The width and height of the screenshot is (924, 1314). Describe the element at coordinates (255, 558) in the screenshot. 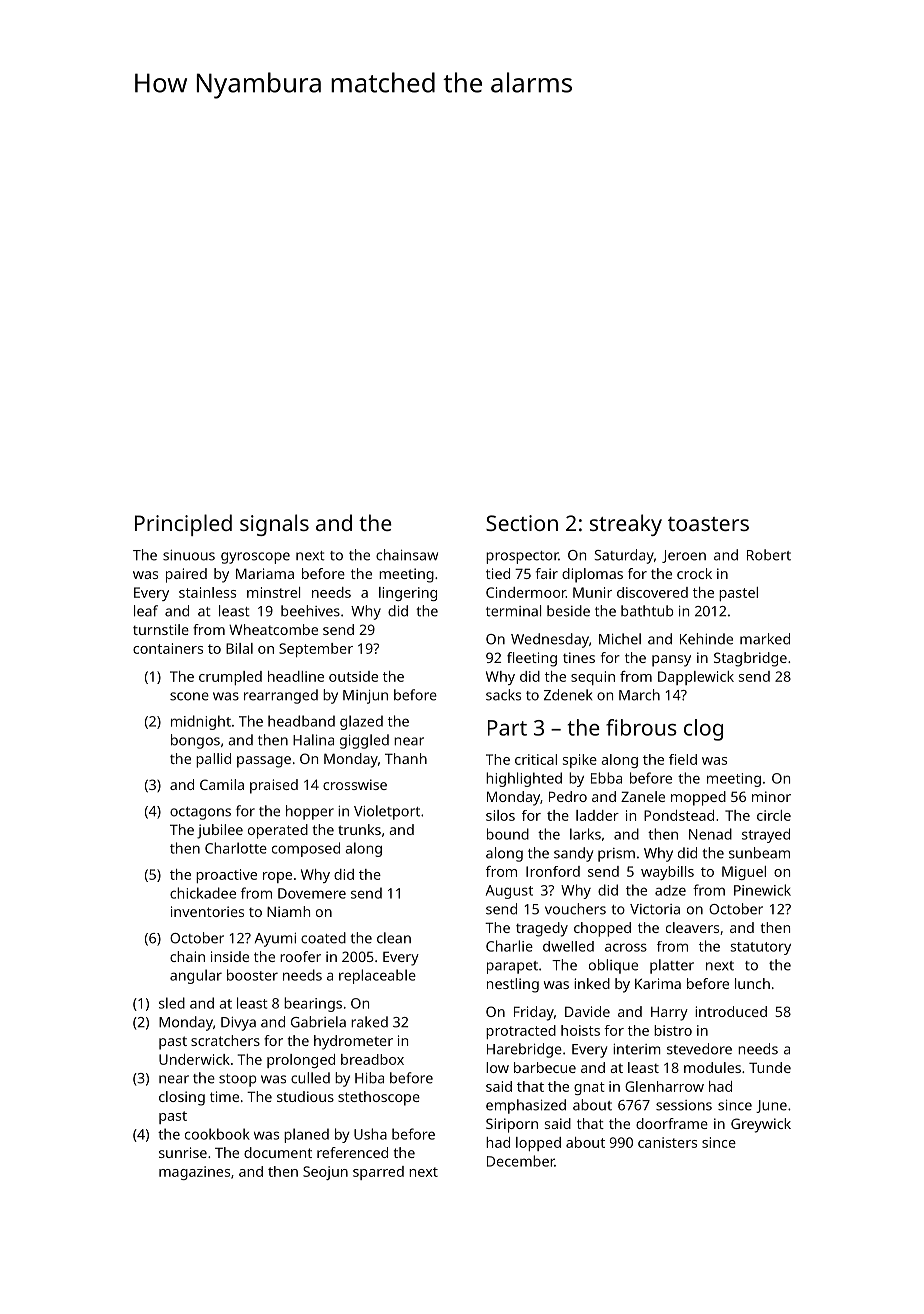

I see `gyroscope` at that location.
